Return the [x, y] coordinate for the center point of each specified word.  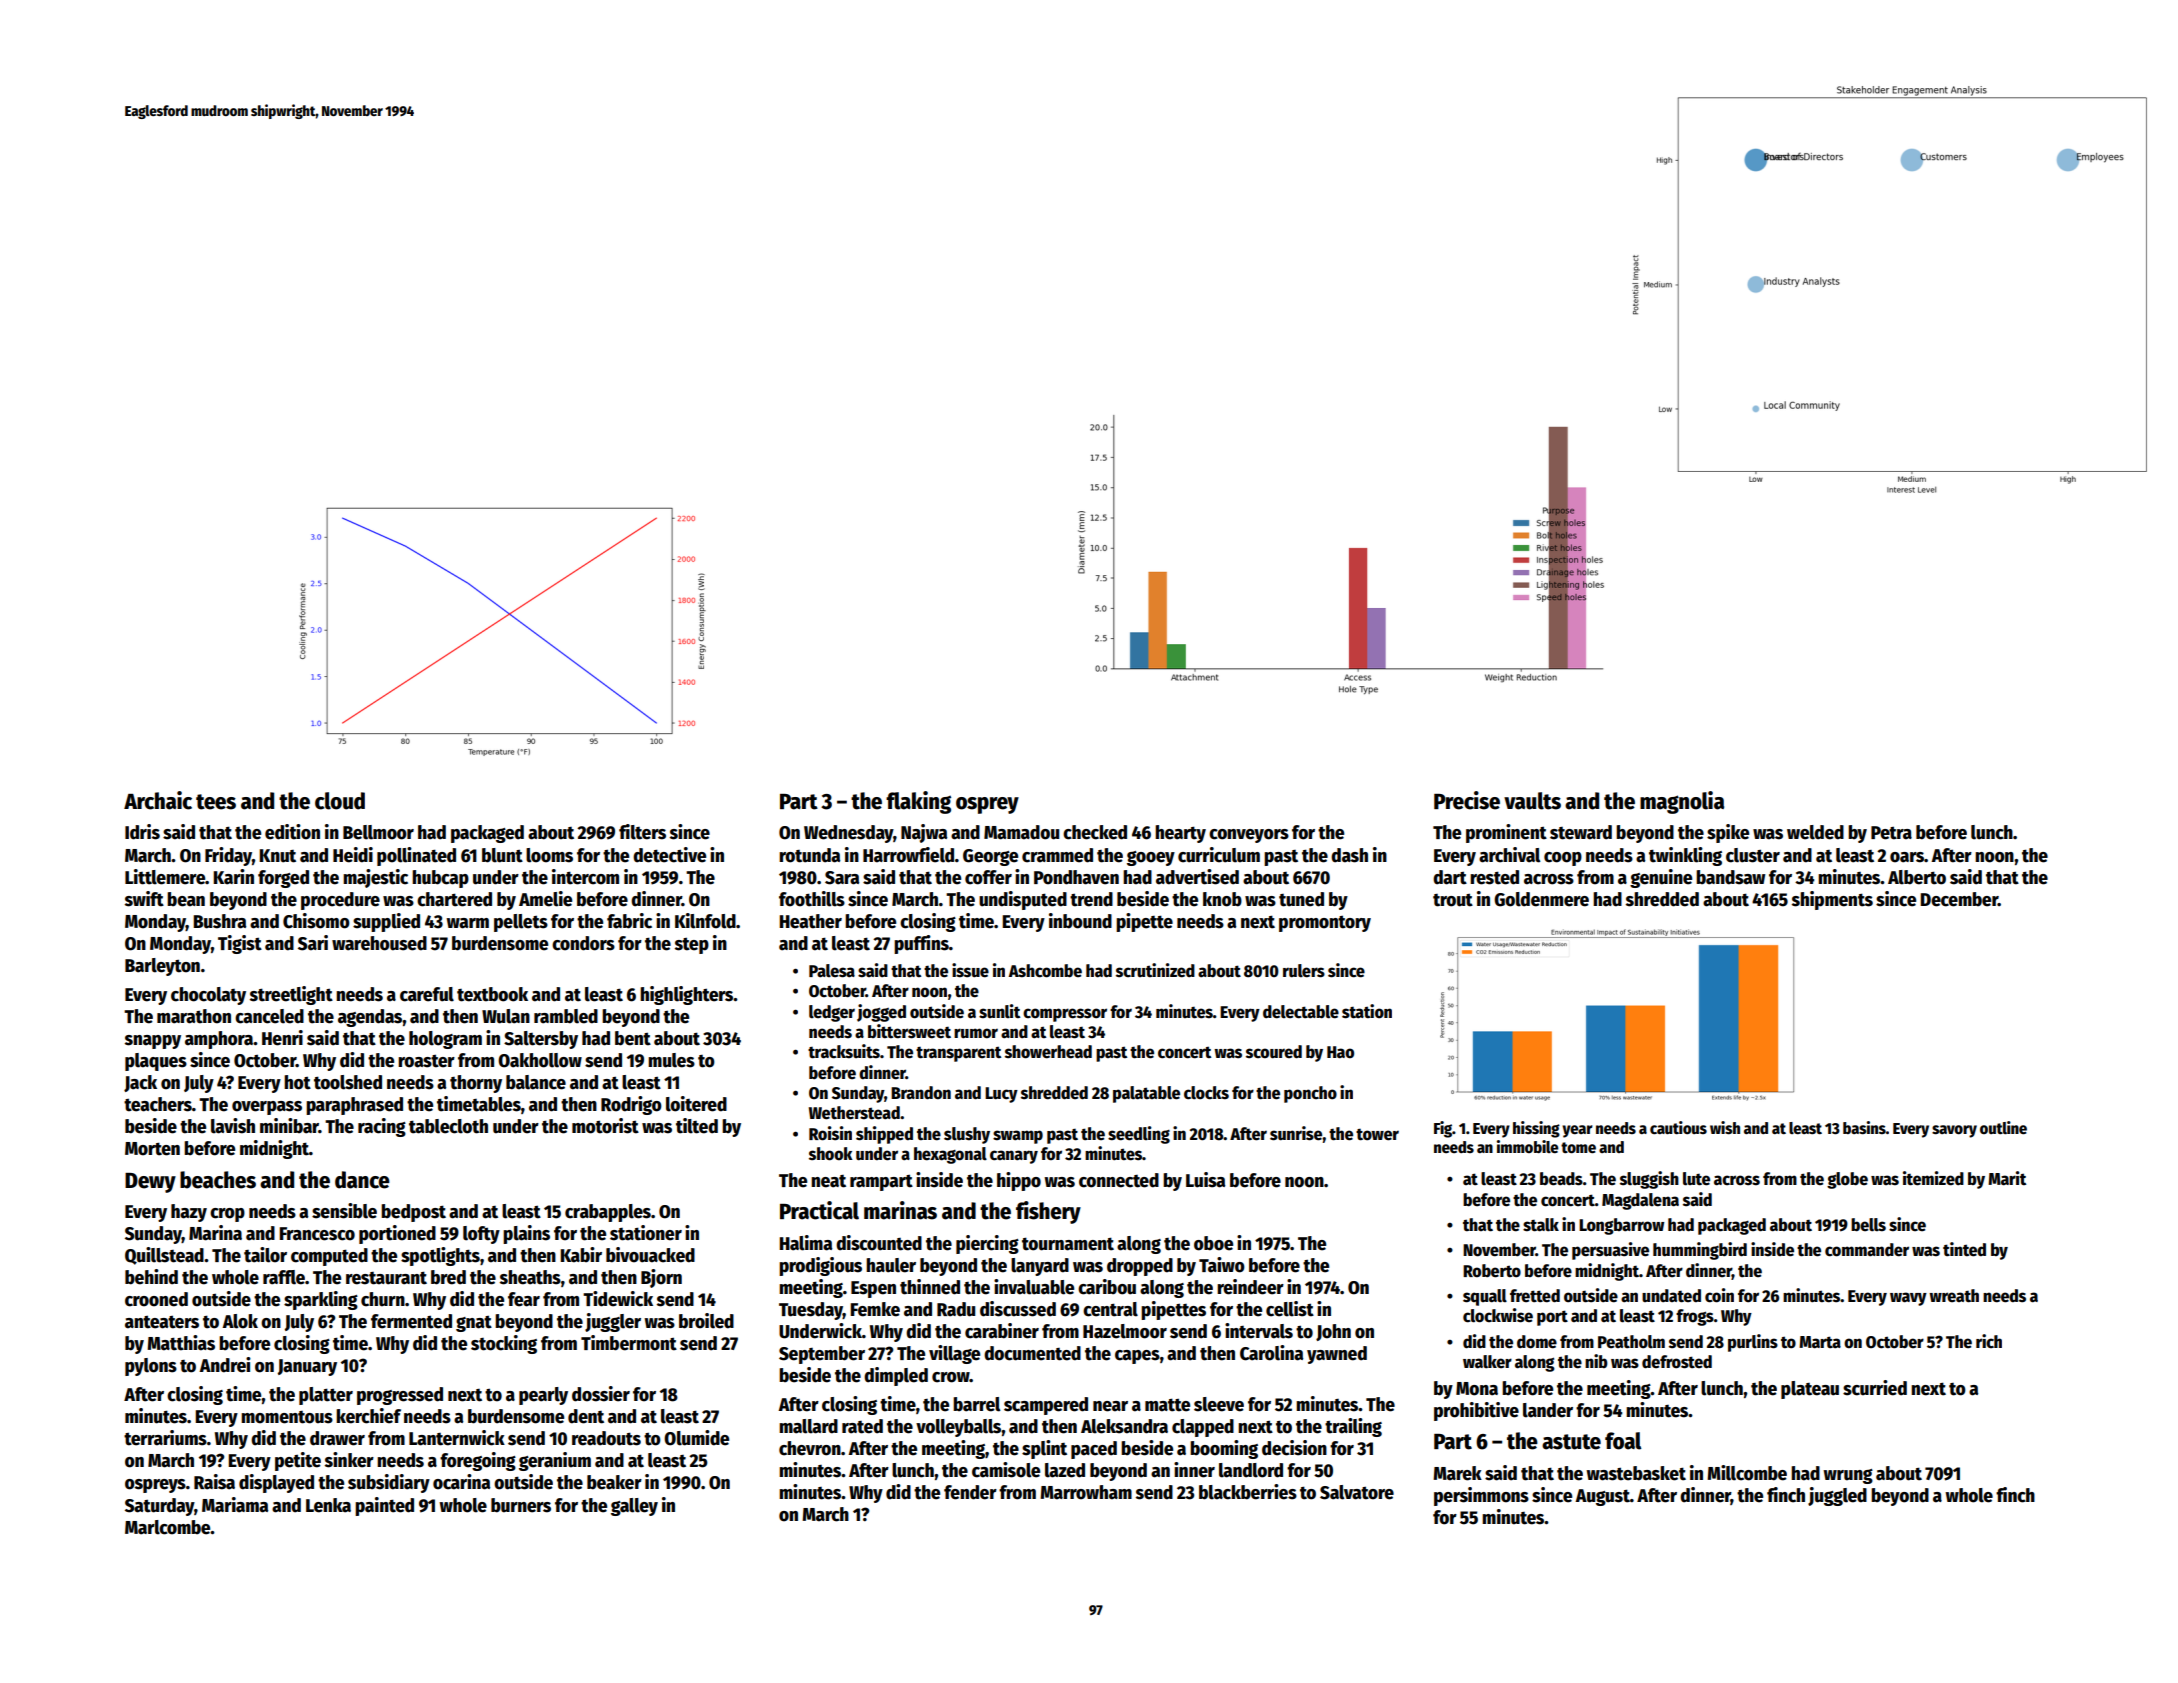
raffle [284, 1277]
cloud [340, 801]
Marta [1820, 1342]
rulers [1304, 971]
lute [1696, 1179]
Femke [875, 1309]
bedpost [413, 1213]
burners [521, 1505]
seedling [1139, 1135]
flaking [918, 802]
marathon [194, 1016]
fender [970, 1492]
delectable [1301, 1012]
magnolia [1682, 802]
